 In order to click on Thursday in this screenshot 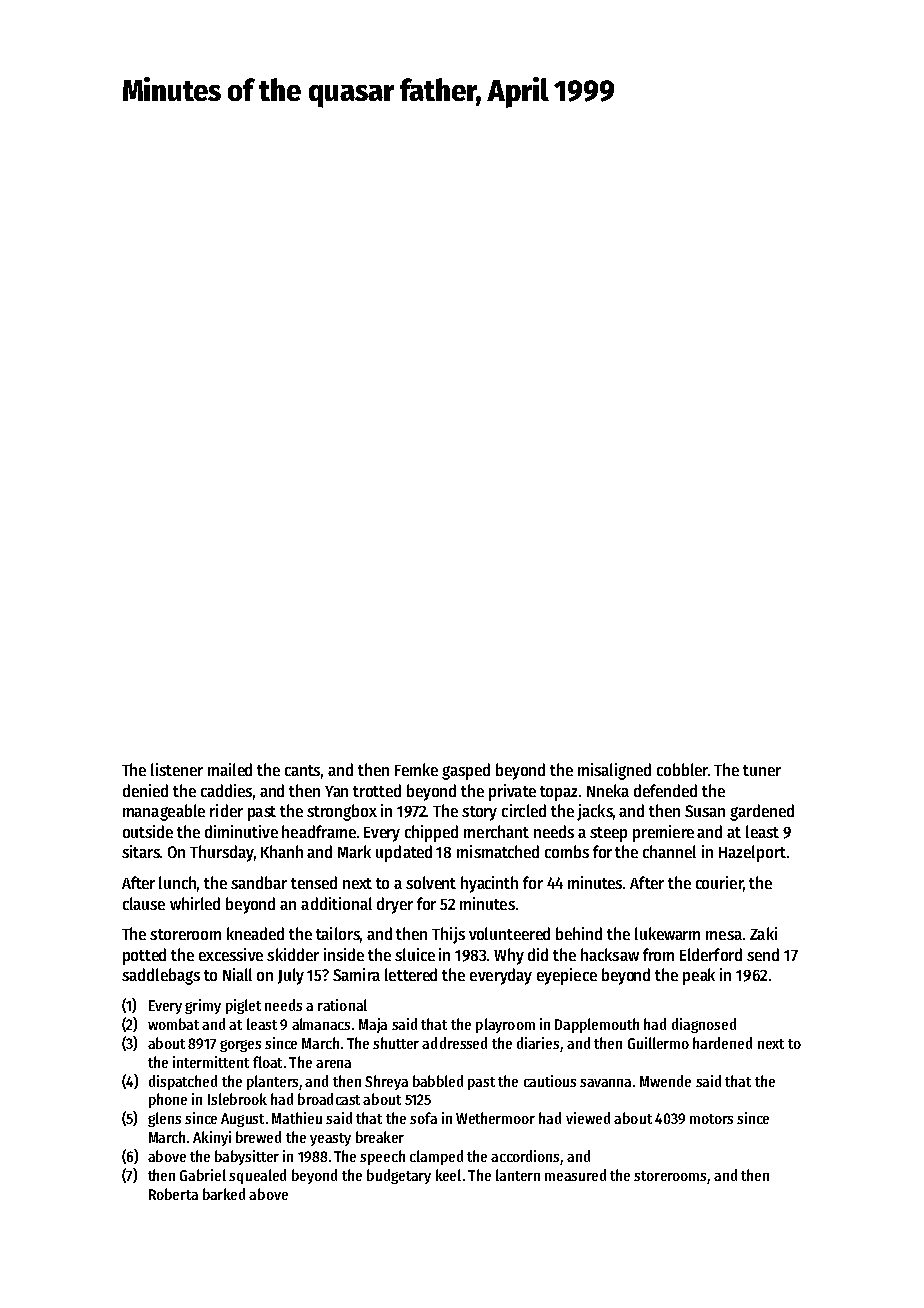, I will do `click(222, 853)`.
